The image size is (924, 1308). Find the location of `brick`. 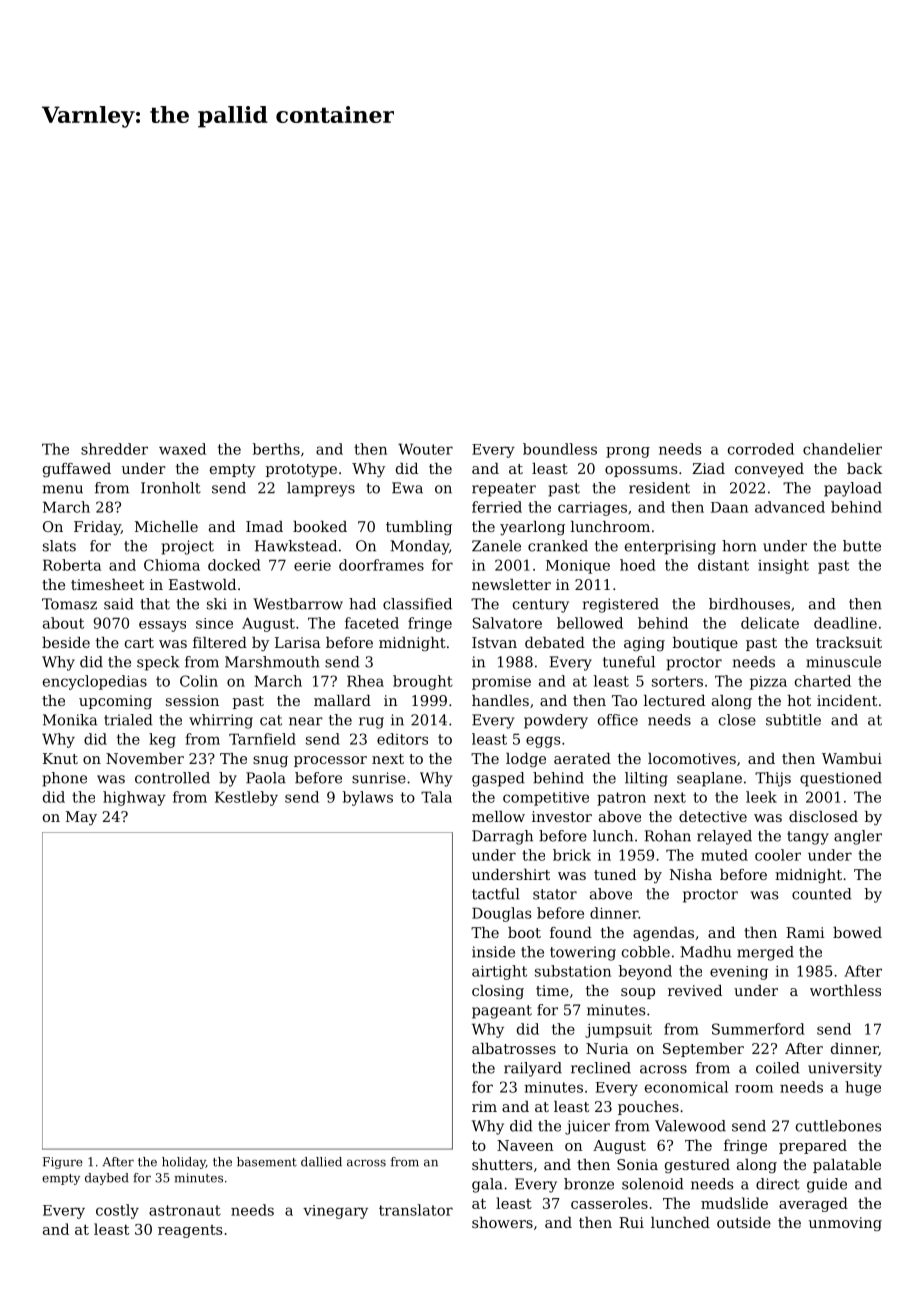

brick is located at coordinates (572, 855).
